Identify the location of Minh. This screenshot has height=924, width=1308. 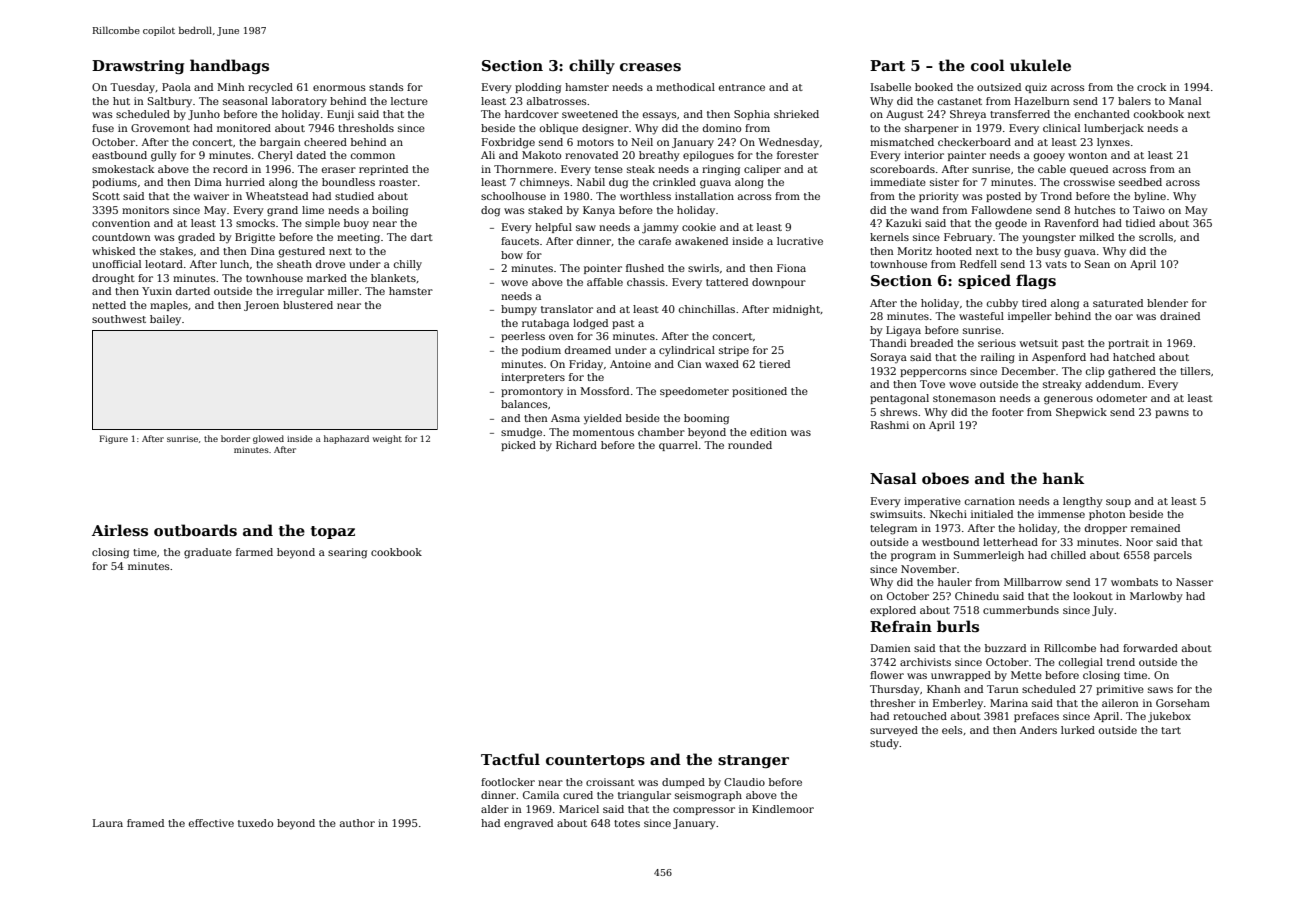
(231, 87).
